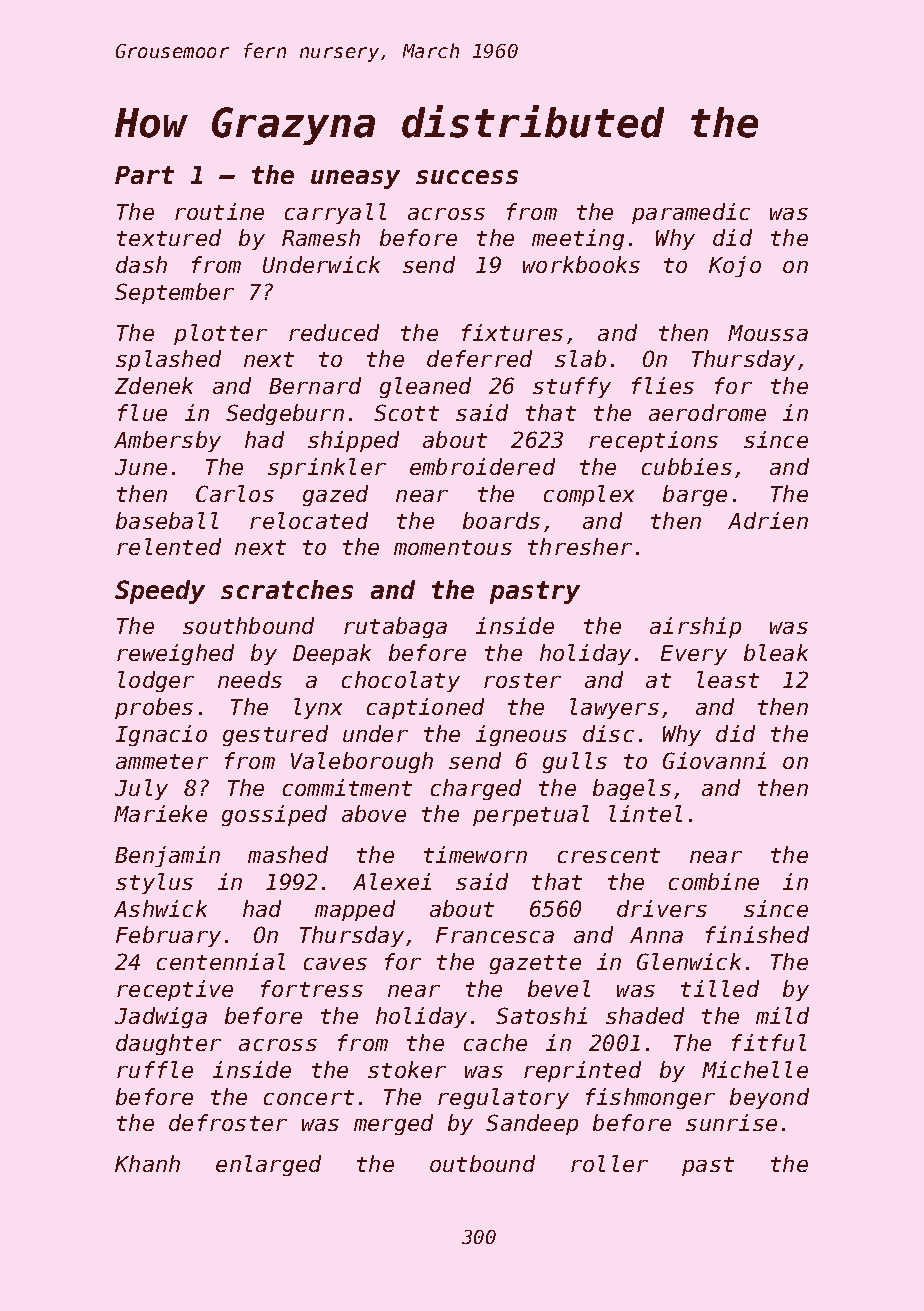 Image resolution: width=924 pixels, height=1311 pixels. Describe the element at coordinates (321, 237) in the image. I see `Ramesh` at that location.
